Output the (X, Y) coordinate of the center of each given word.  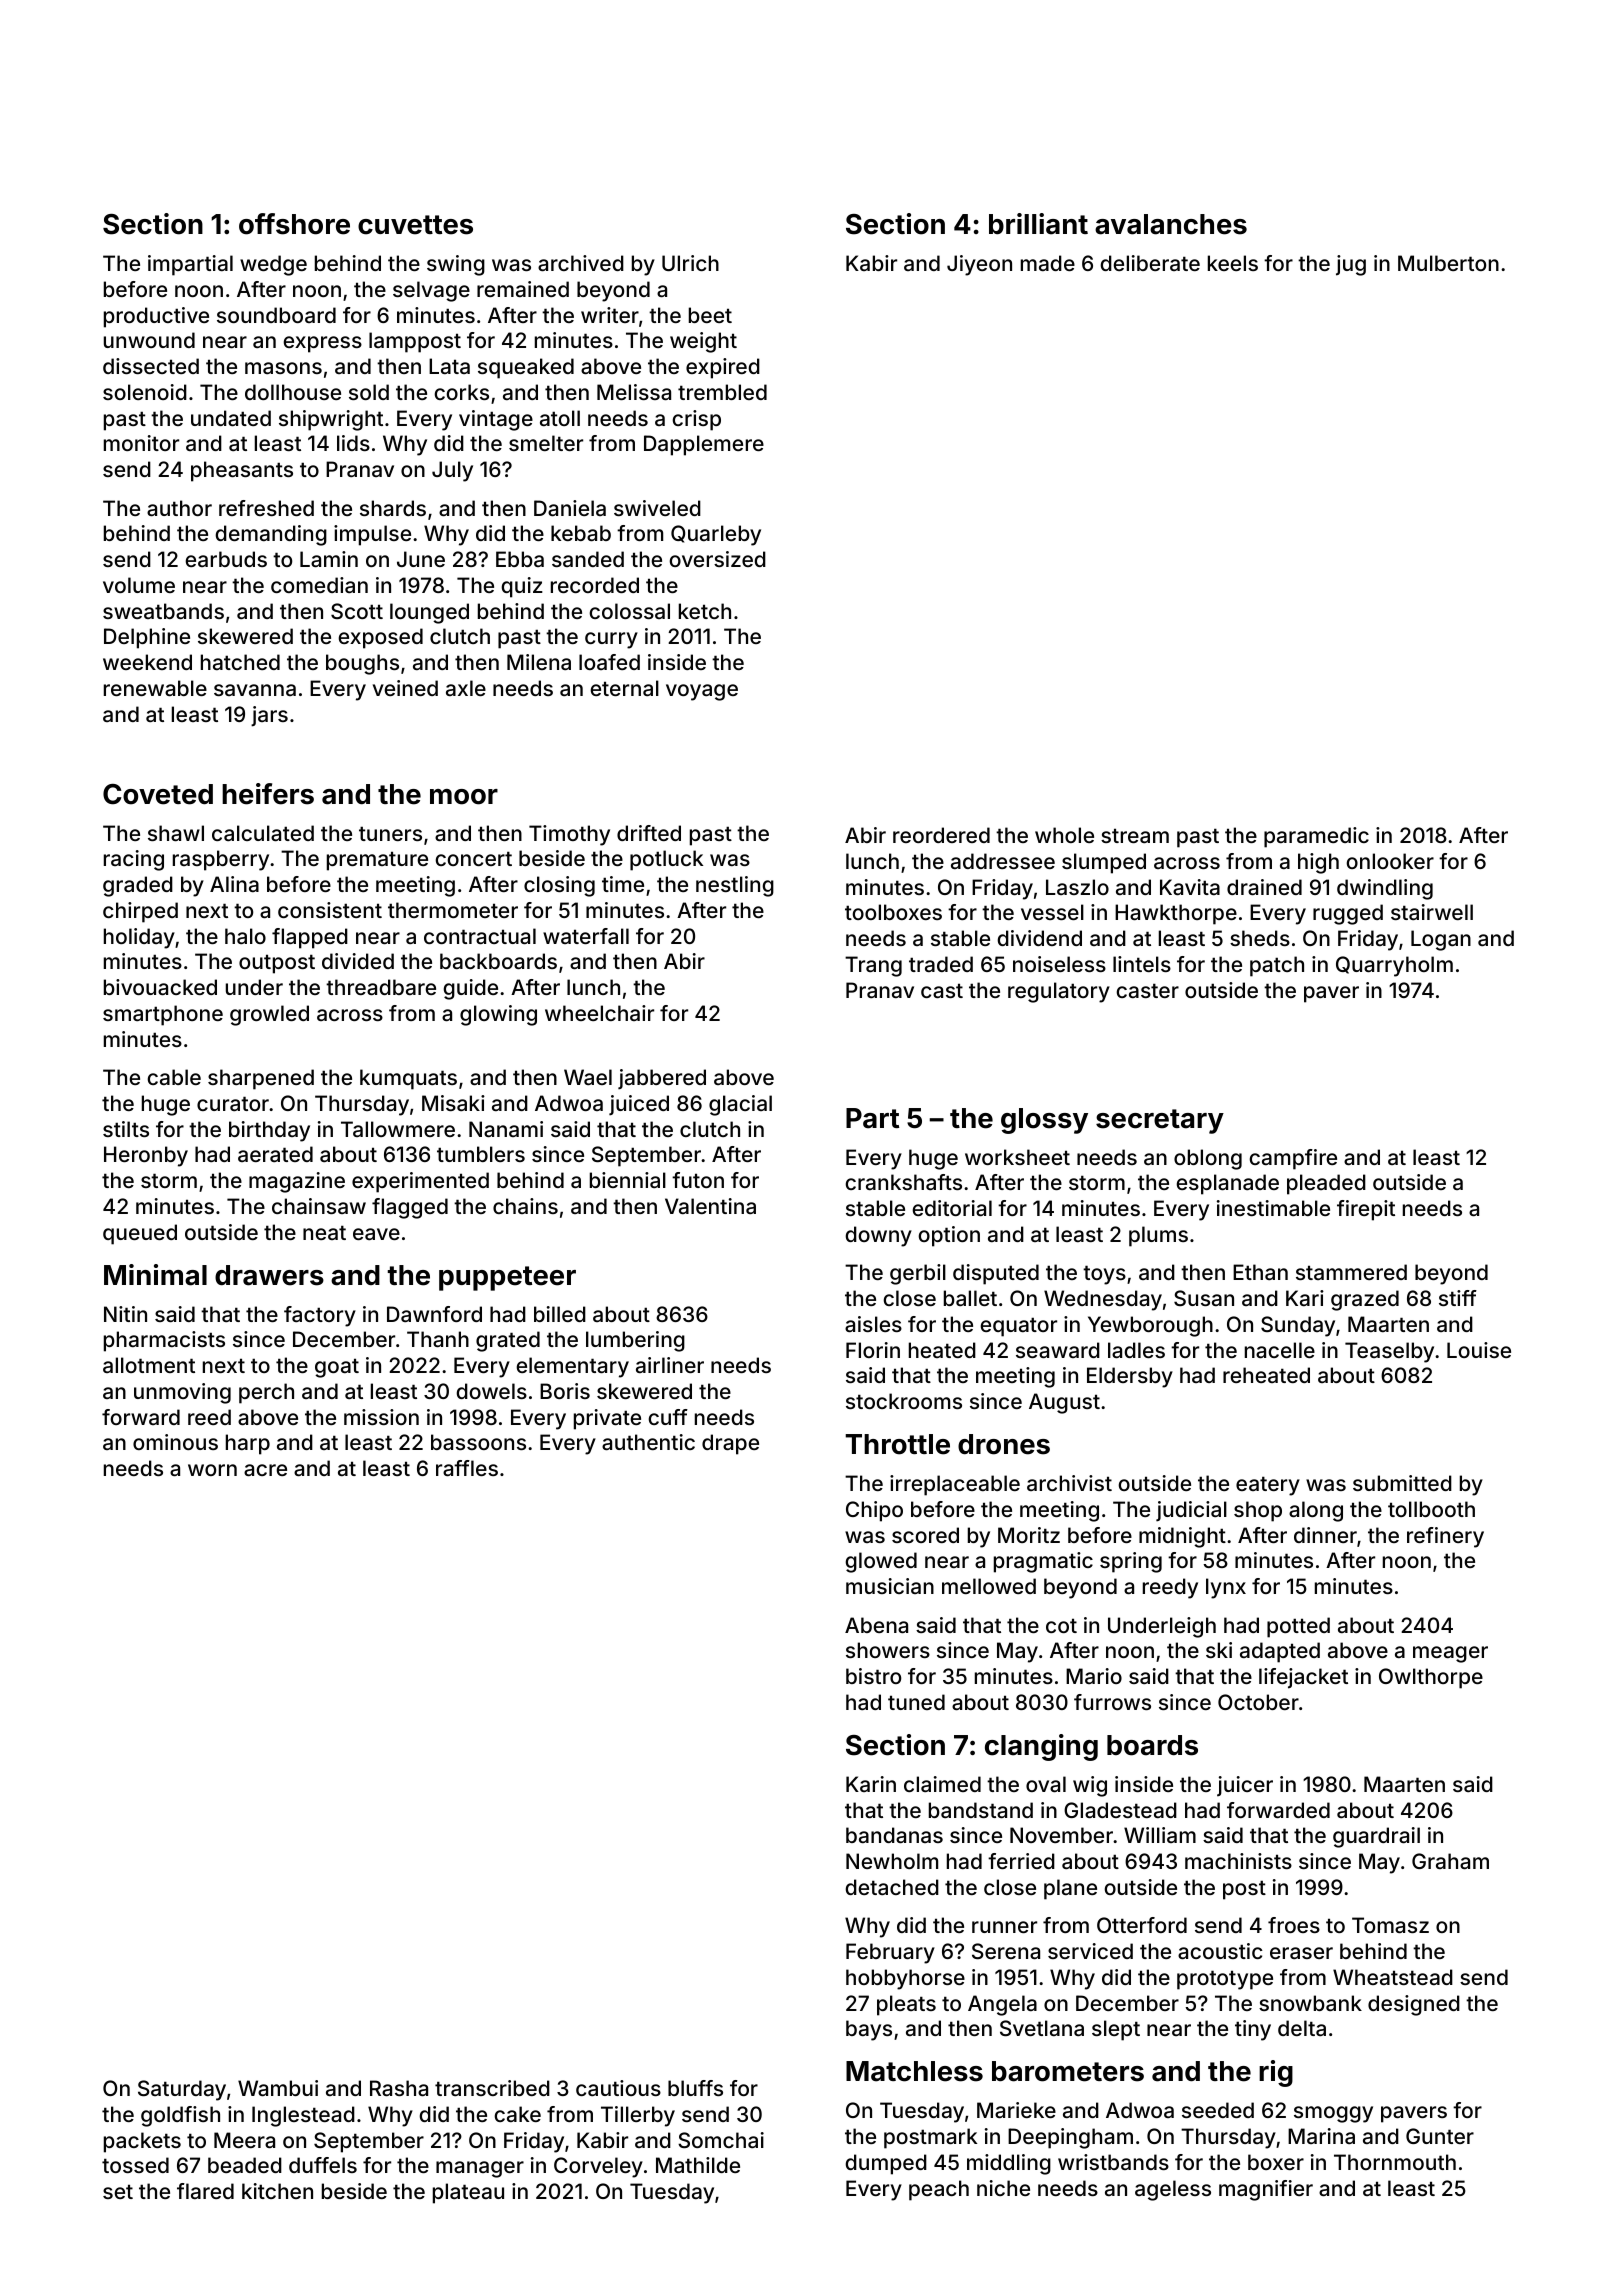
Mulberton (1448, 263)
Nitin (125, 1314)
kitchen (277, 2191)
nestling (735, 886)
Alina (234, 884)
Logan (1441, 940)
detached (892, 1887)
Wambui (278, 2088)
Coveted (158, 794)
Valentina (710, 1206)
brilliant (1038, 224)
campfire (1293, 1159)
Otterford (1142, 1925)
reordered (941, 835)
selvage (431, 291)
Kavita (1190, 887)
